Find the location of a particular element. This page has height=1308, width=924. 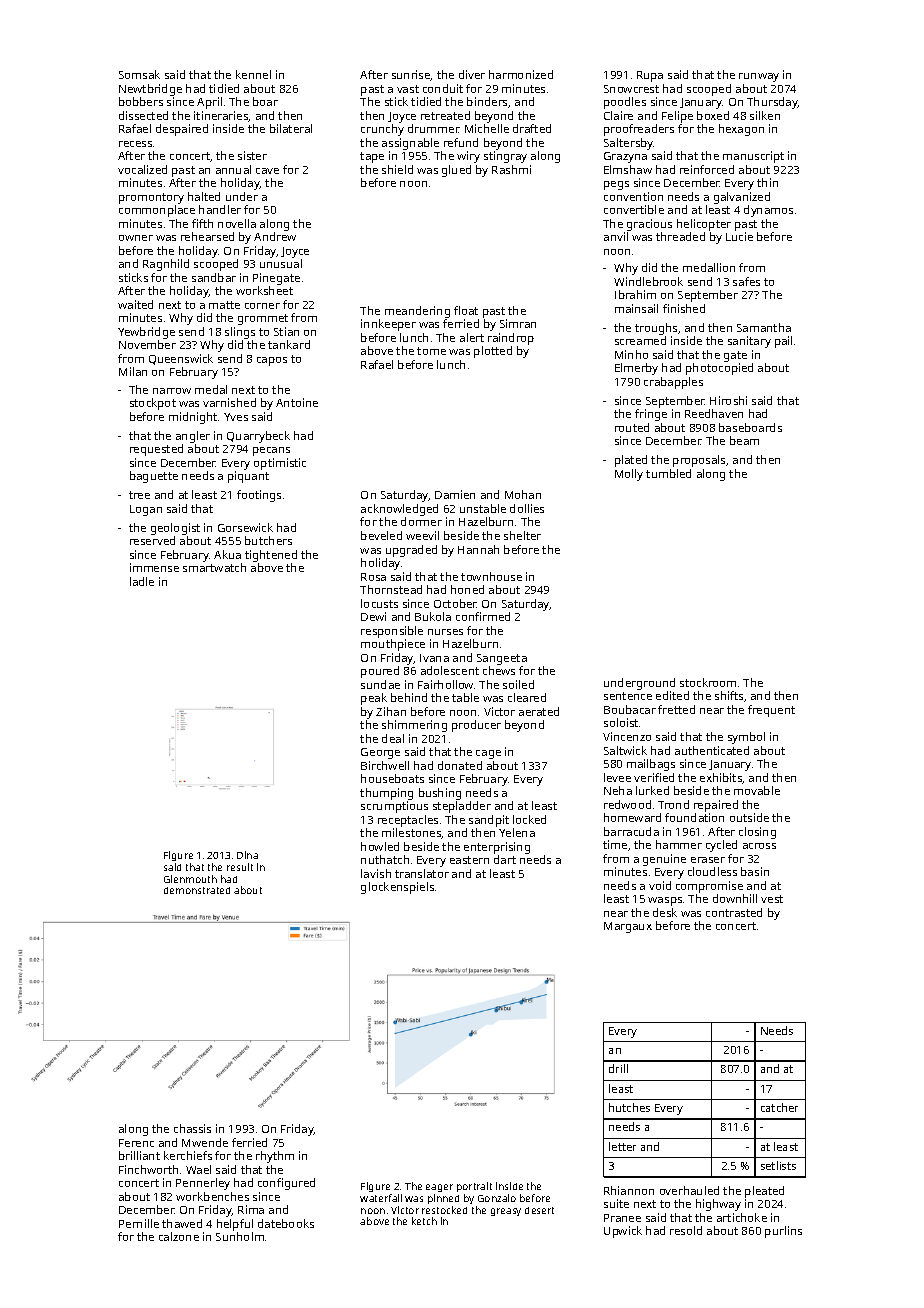

tumbled is located at coordinates (668, 473).
